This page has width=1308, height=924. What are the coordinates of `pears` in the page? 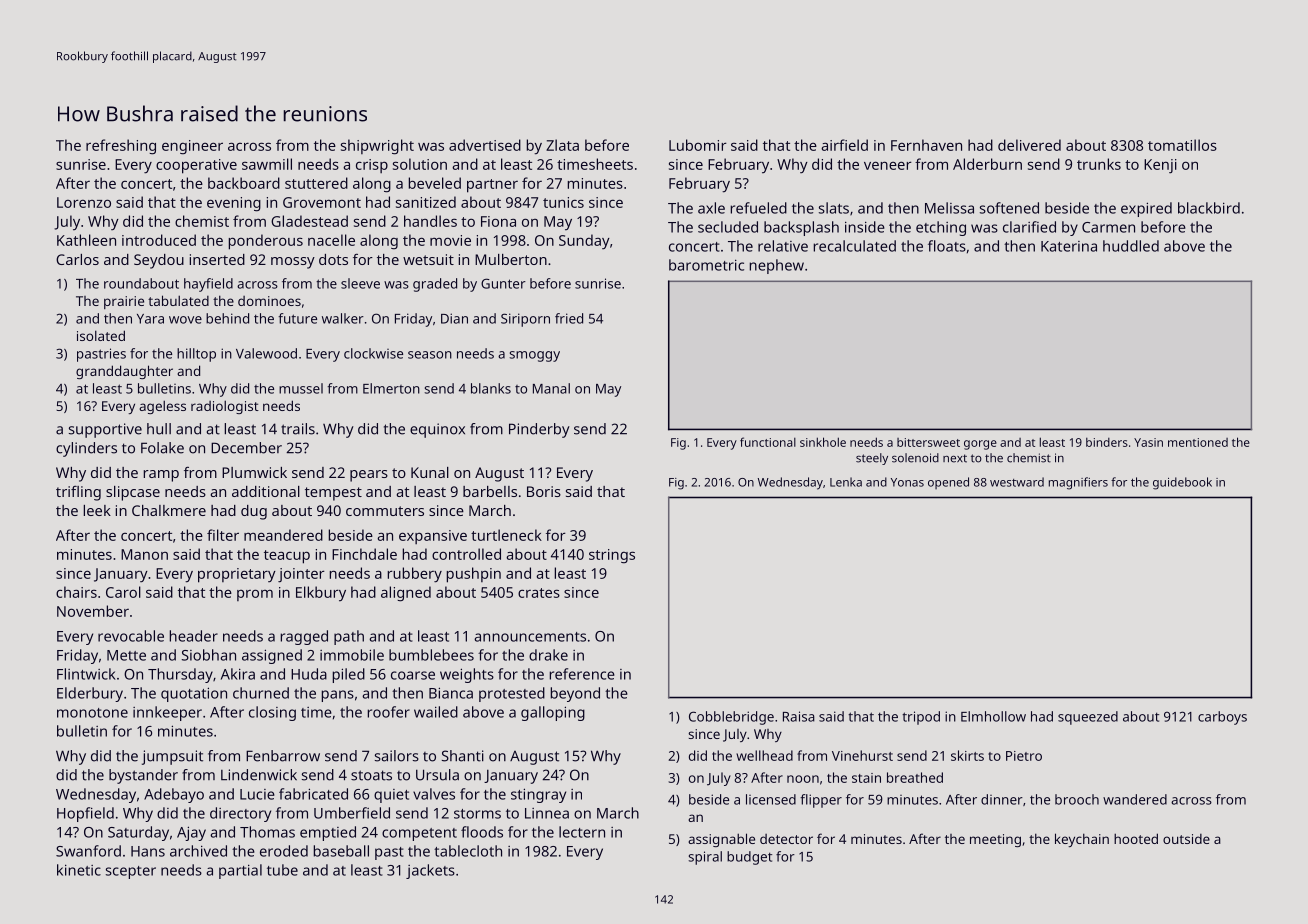 It's located at (369, 476).
